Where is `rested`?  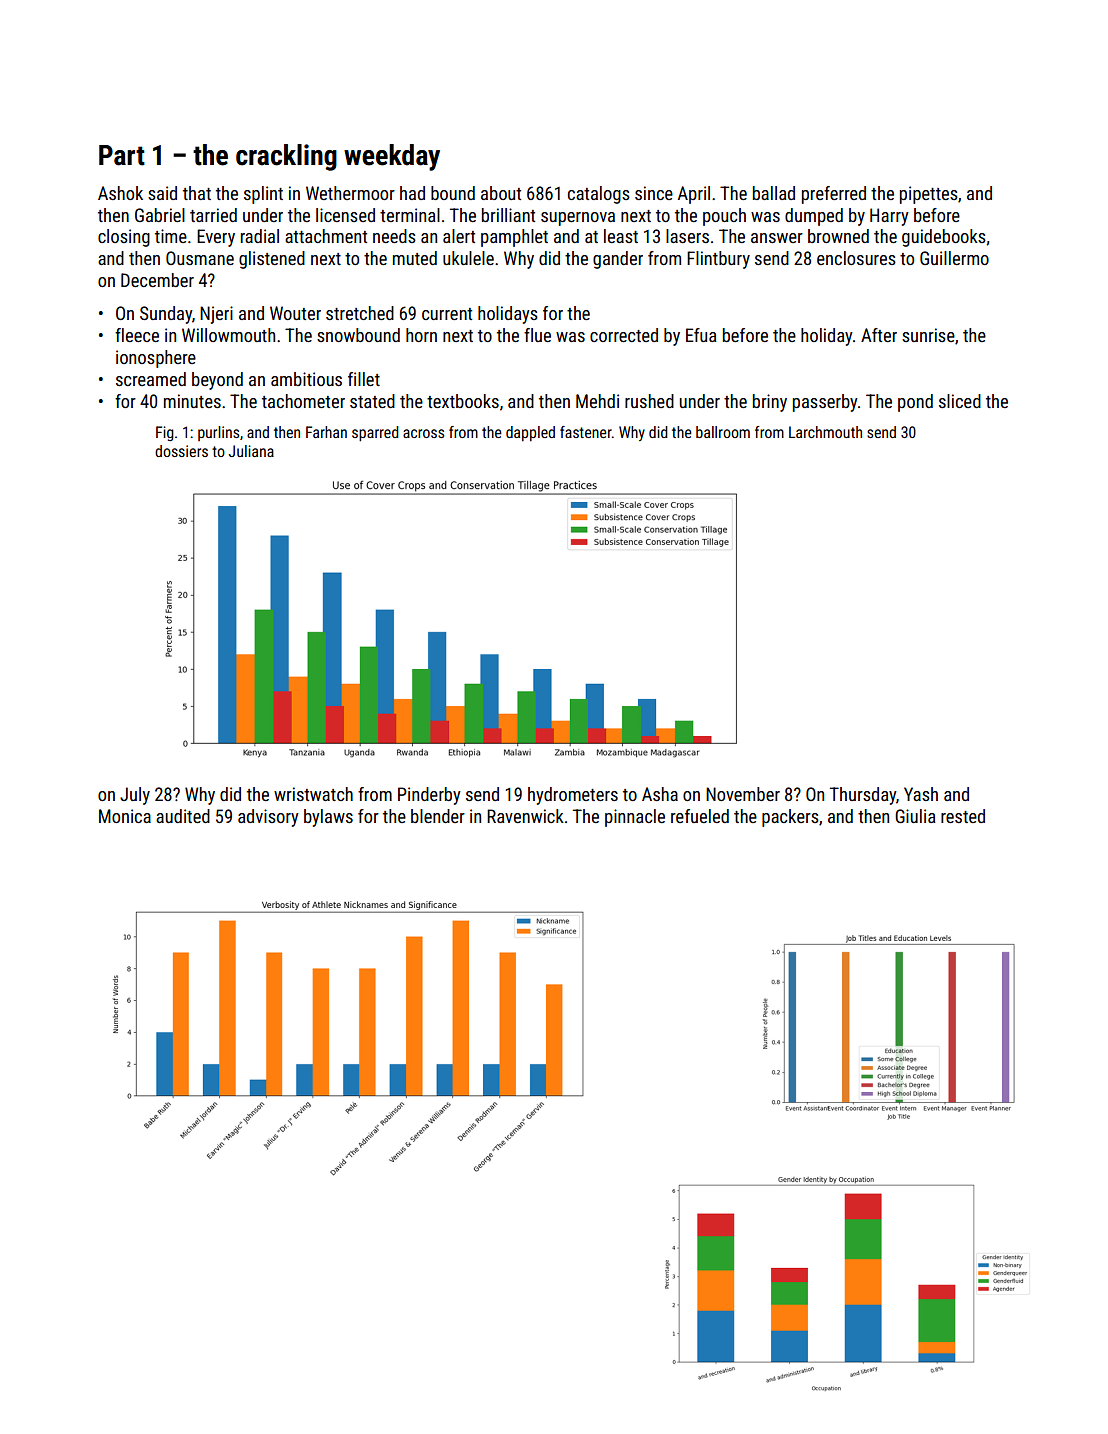 rested is located at coordinates (963, 816).
